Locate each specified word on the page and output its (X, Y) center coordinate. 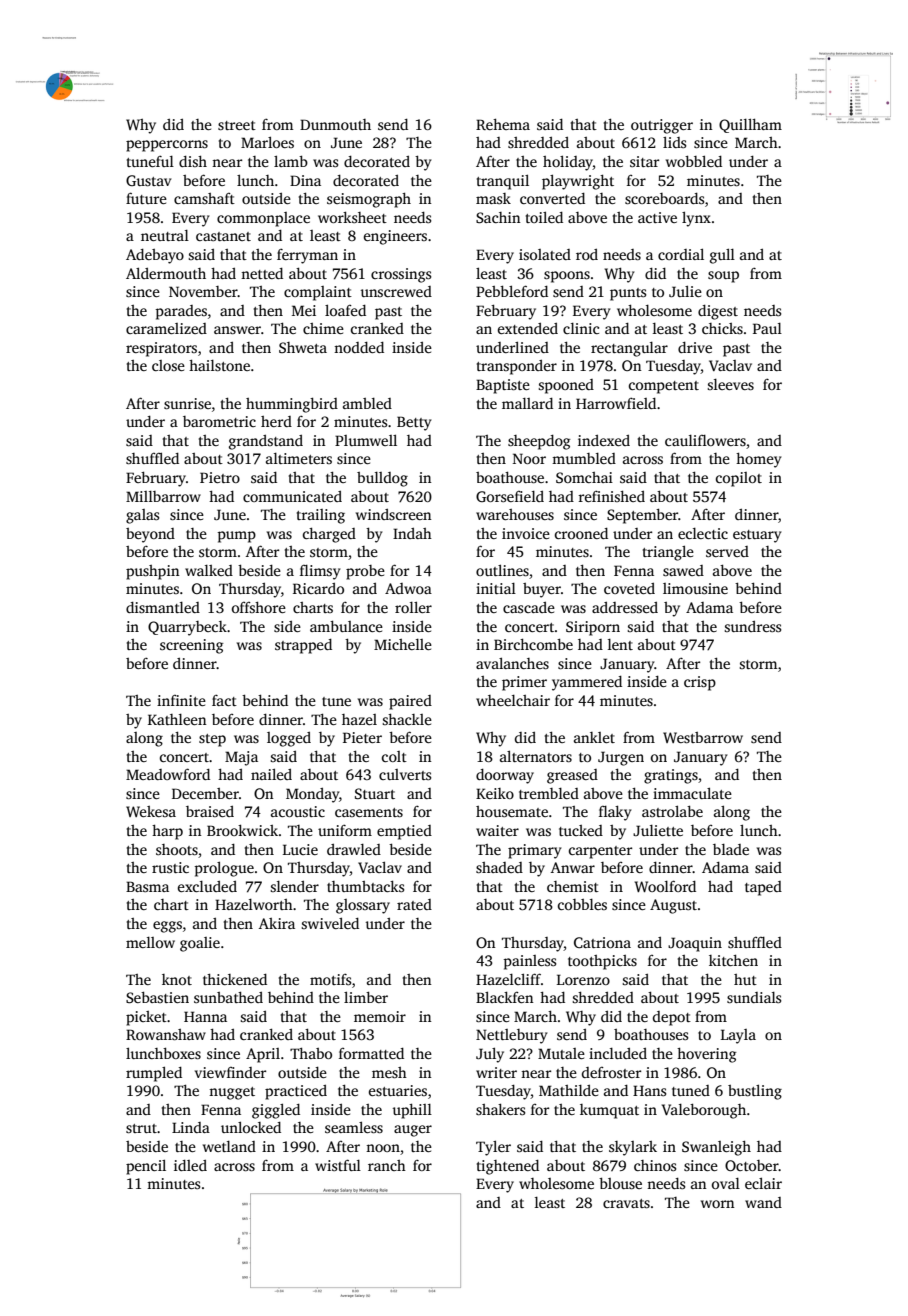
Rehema (503, 124)
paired (410, 702)
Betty (414, 423)
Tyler (493, 1148)
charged (329, 535)
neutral (165, 235)
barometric (219, 421)
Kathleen (177, 719)
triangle (668, 553)
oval (726, 1183)
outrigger (662, 126)
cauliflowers (705, 440)
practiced (296, 1092)
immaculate (692, 793)
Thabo (311, 1053)
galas (142, 516)
